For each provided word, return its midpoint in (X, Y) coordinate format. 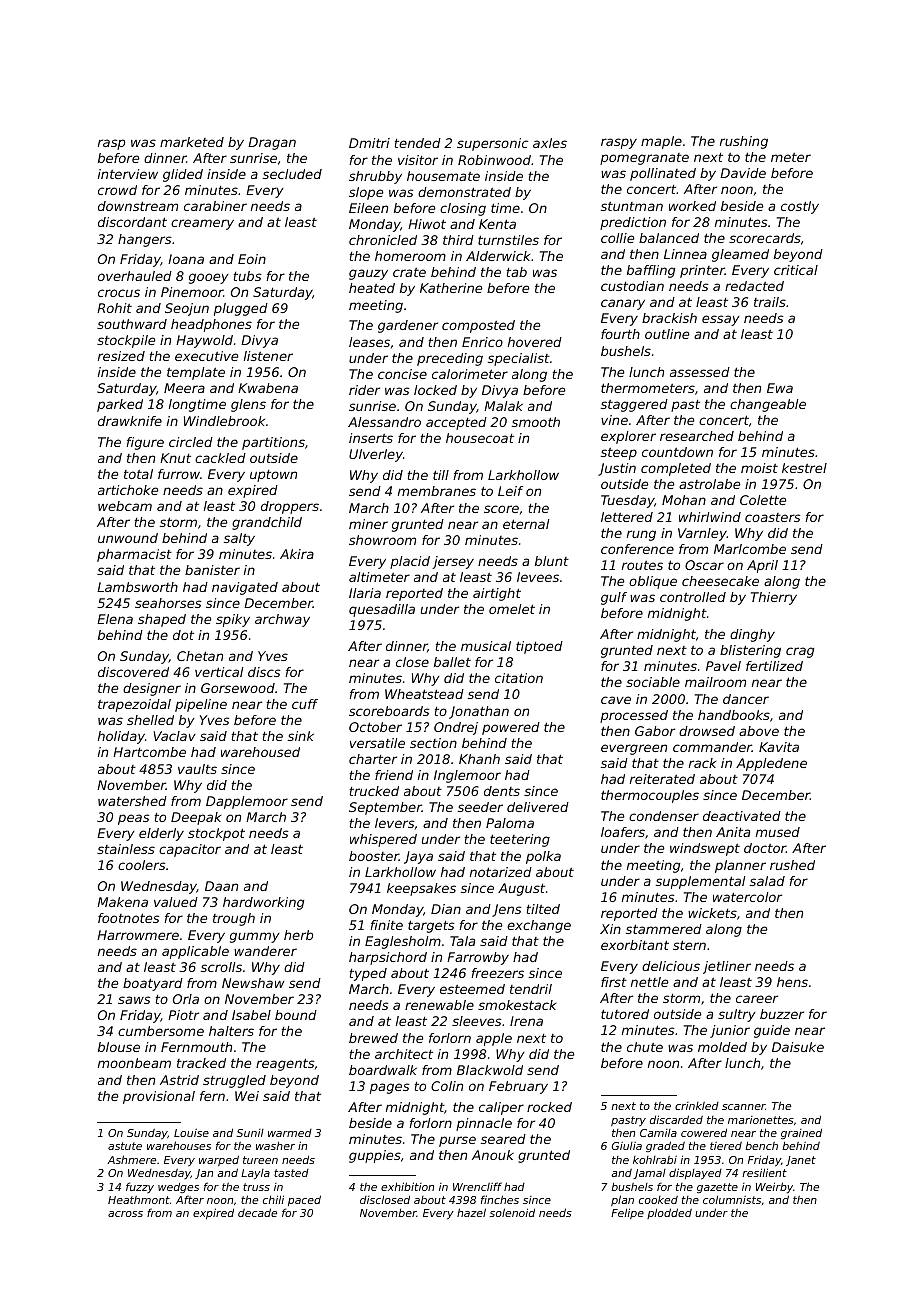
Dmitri (369, 143)
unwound (128, 538)
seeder (480, 807)
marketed (192, 142)
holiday (121, 737)
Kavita (779, 747)
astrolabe (710, 484)
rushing (744, 142)
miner (368, 524)
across (125, 1214)
